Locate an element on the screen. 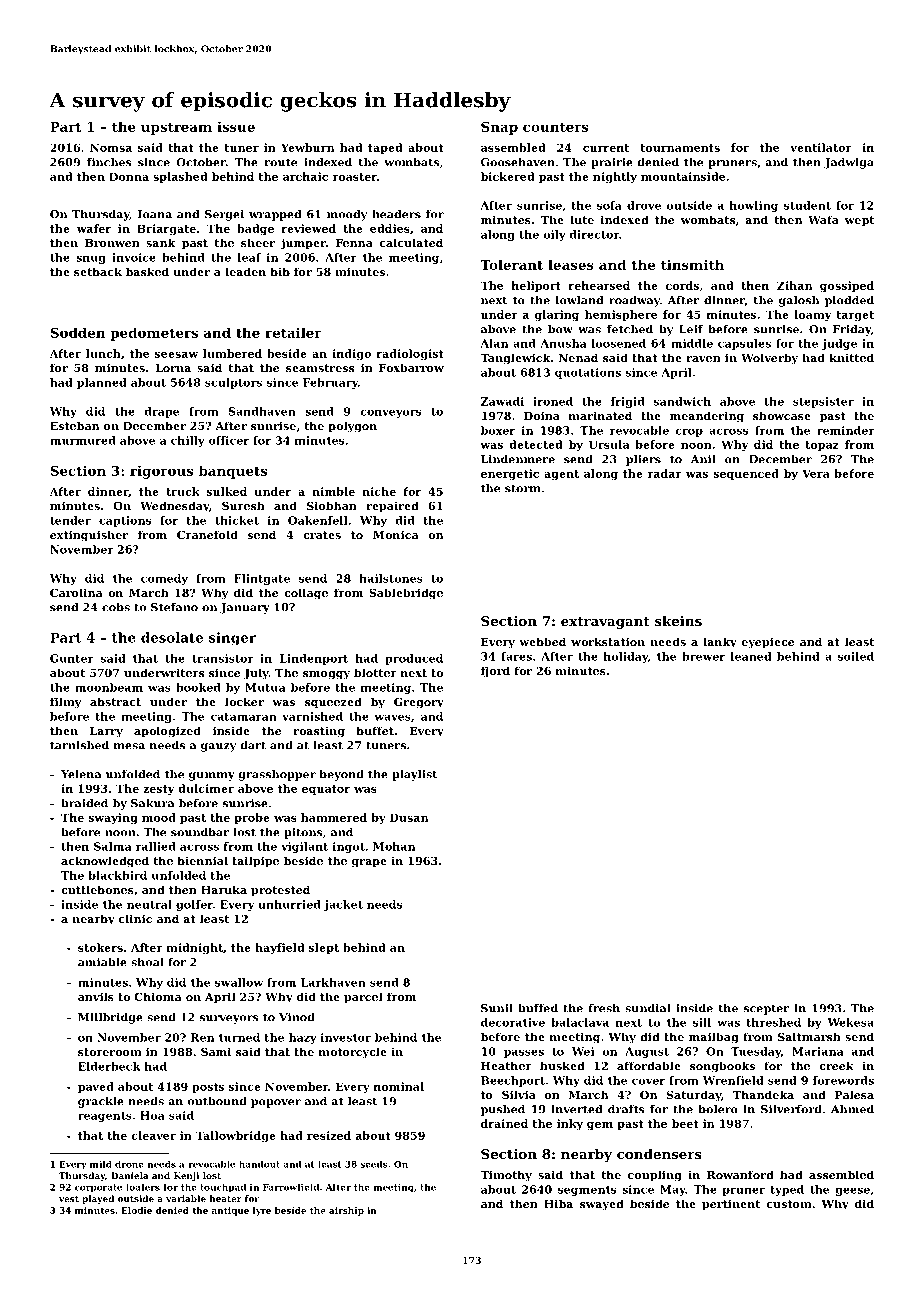 The width and height of the screenshot is (924, 1314). Hiba is located at coordinates (558, 1203).
